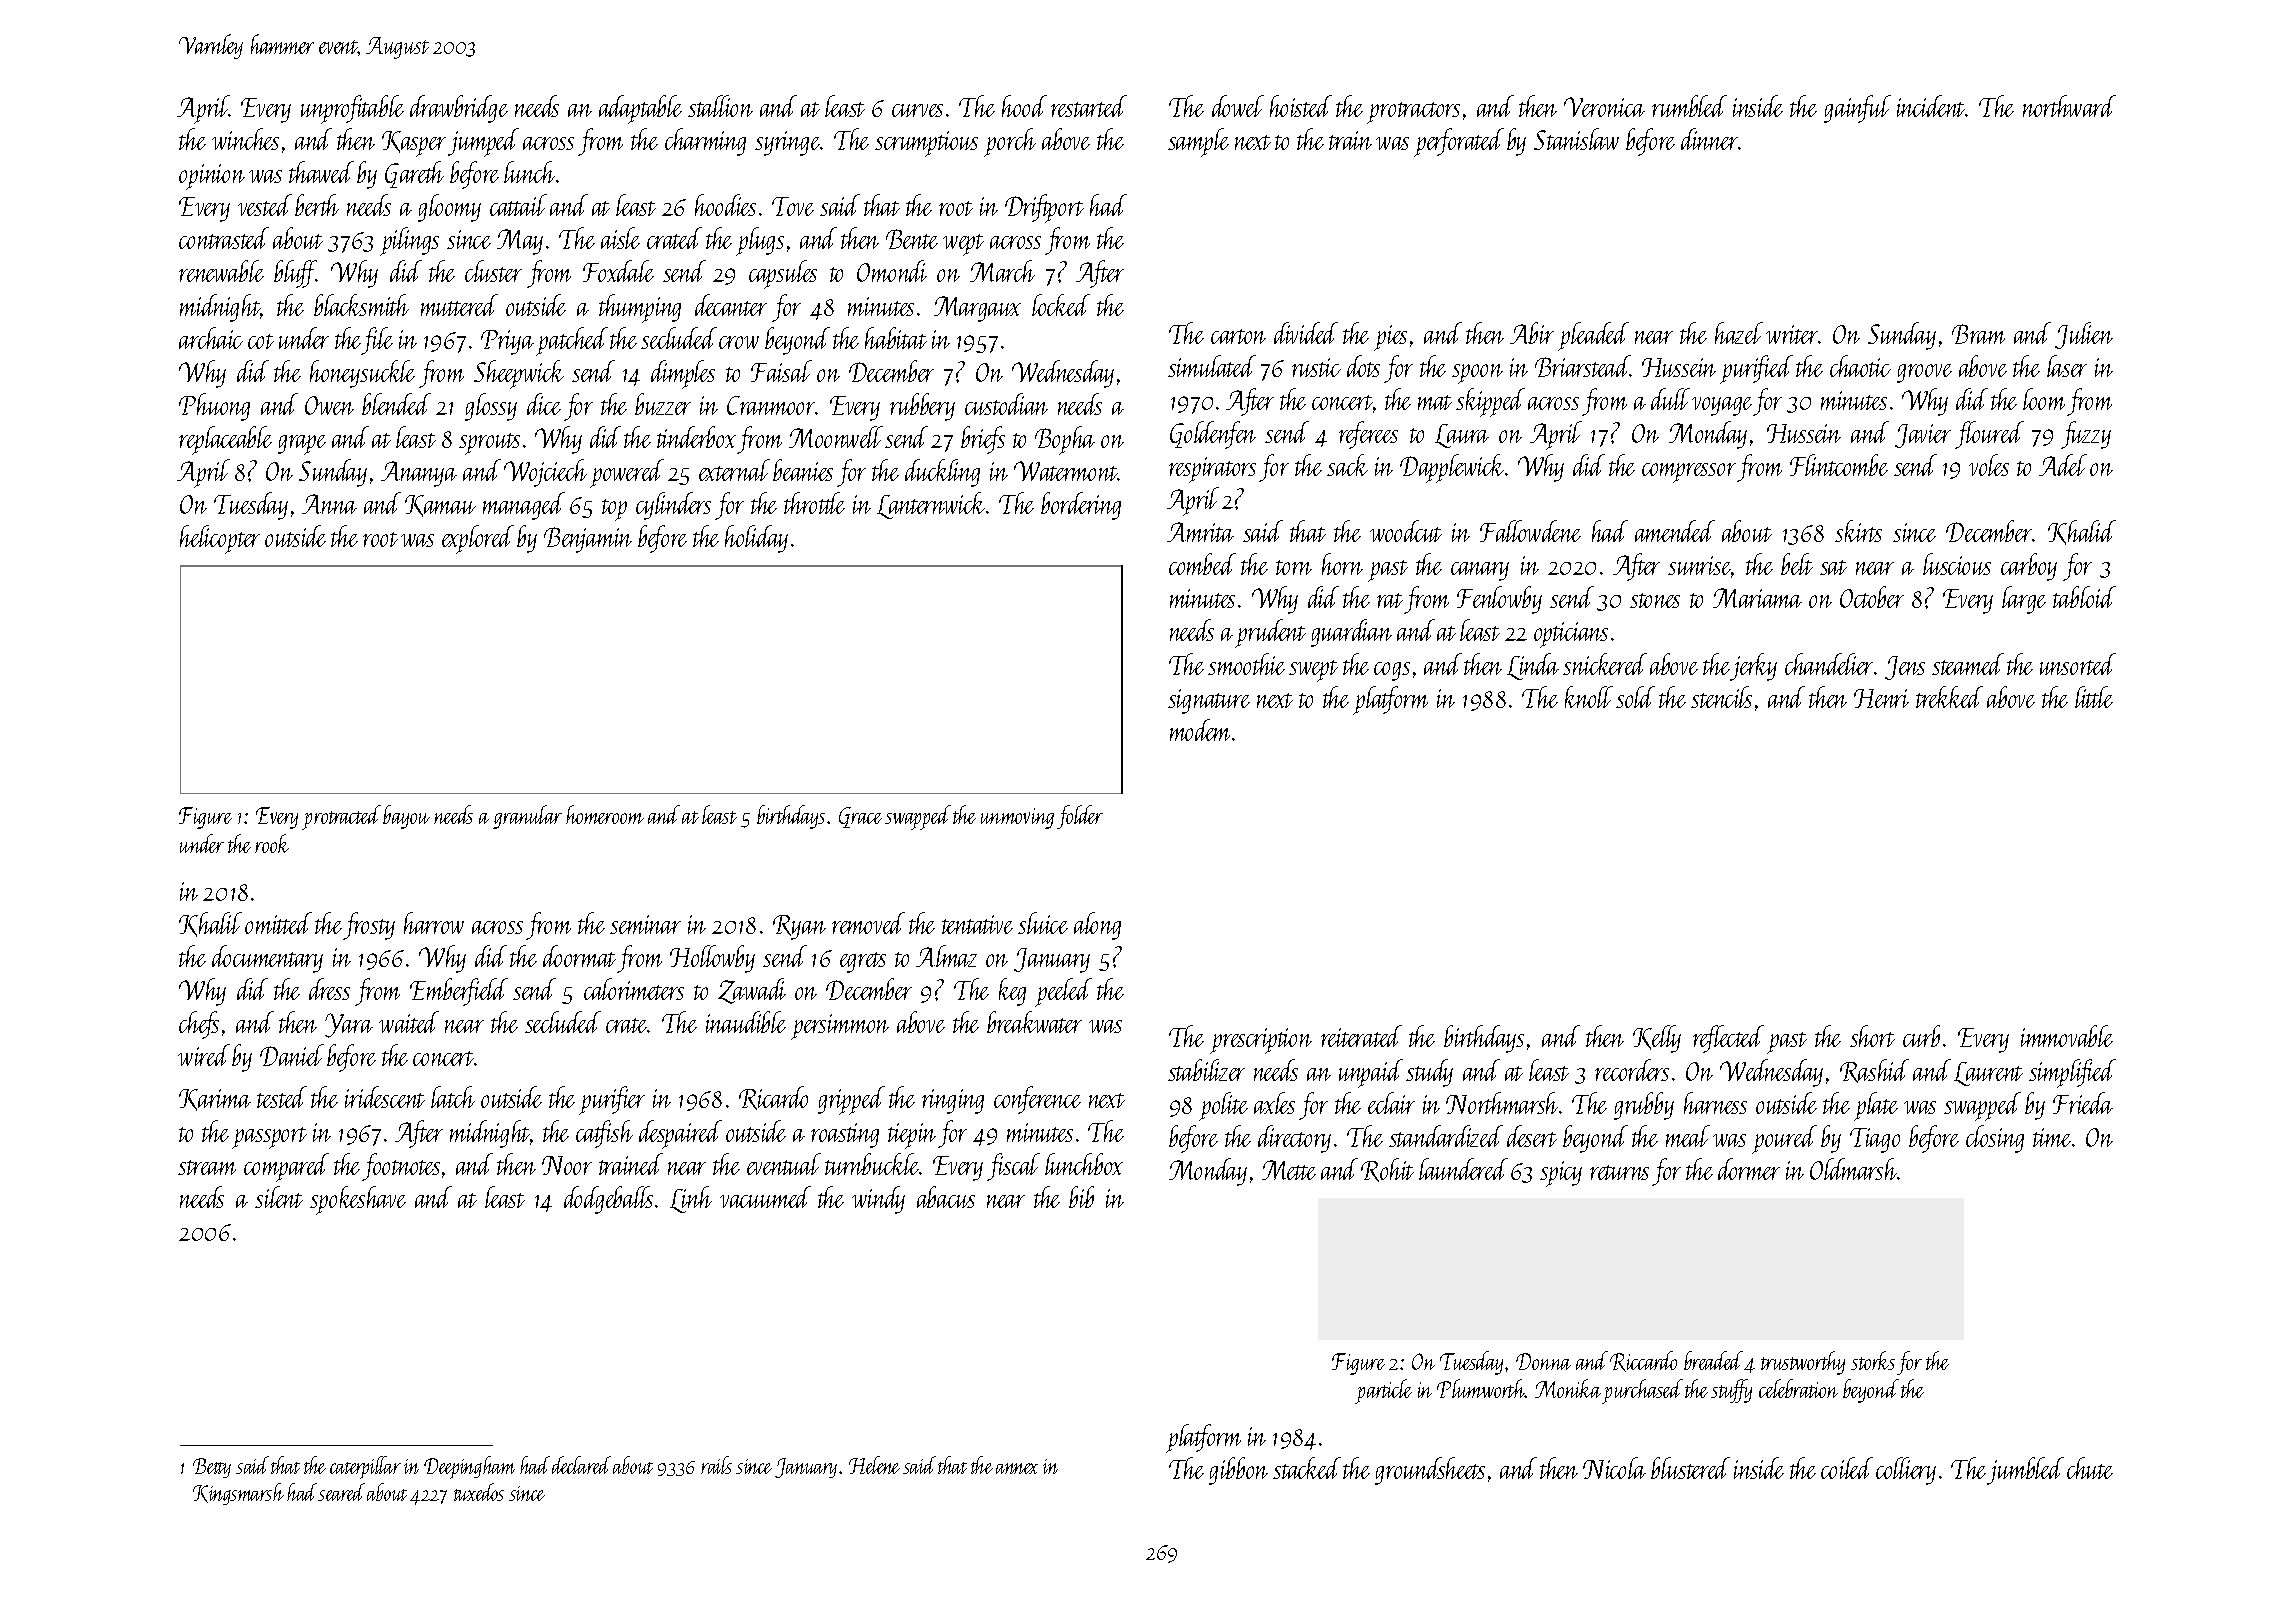 This document has height=1620, width=2292. I want to click on annex, so click(1017, 1468).
